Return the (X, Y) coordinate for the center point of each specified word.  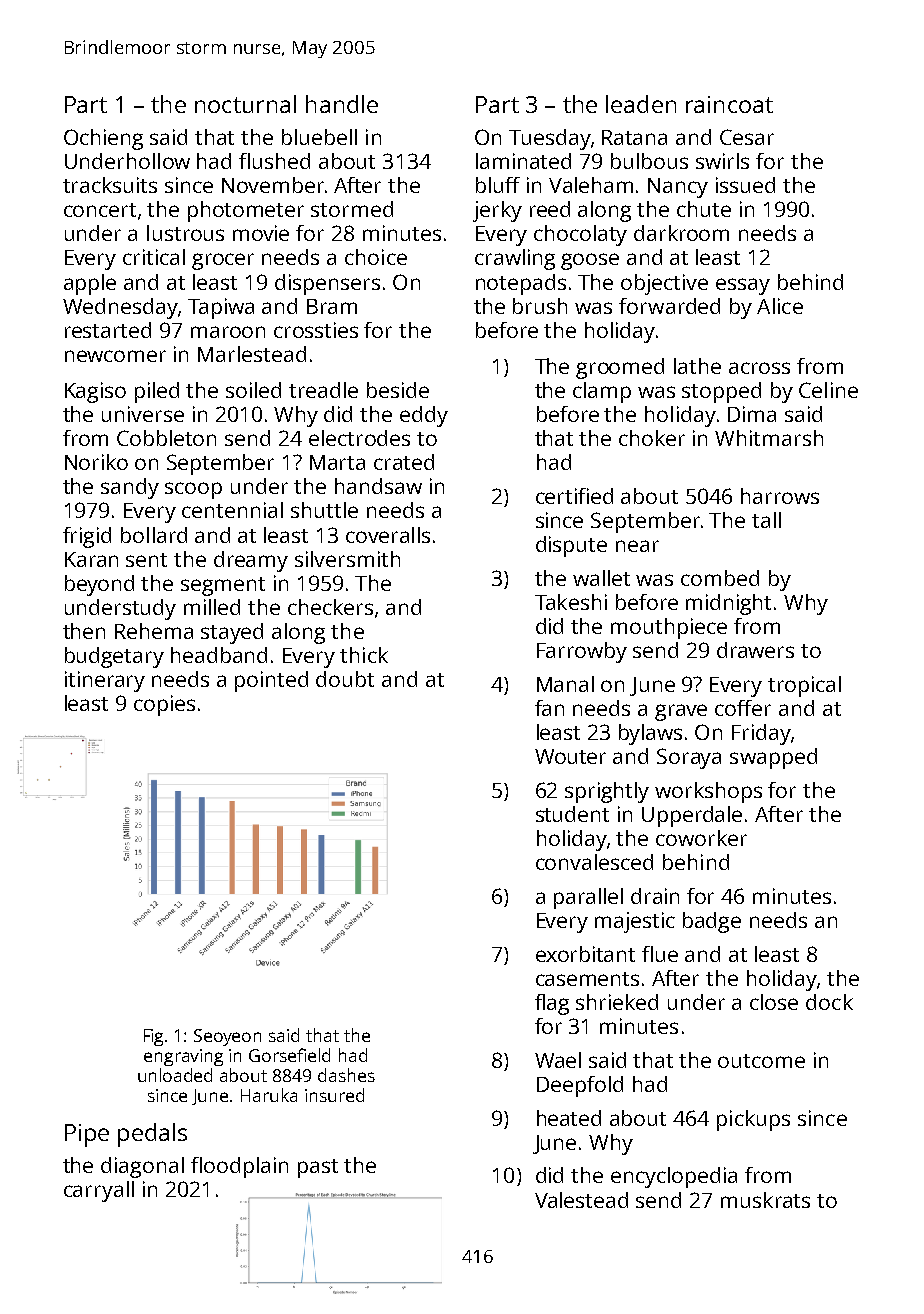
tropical (804, 686)
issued (745, 185)
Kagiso (95, 392)
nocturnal (245, 104)
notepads (521, 284)
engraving (183, 1057)
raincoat (729, 104)
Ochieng (103, 139)
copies (164, 705)
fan (549, 708)
